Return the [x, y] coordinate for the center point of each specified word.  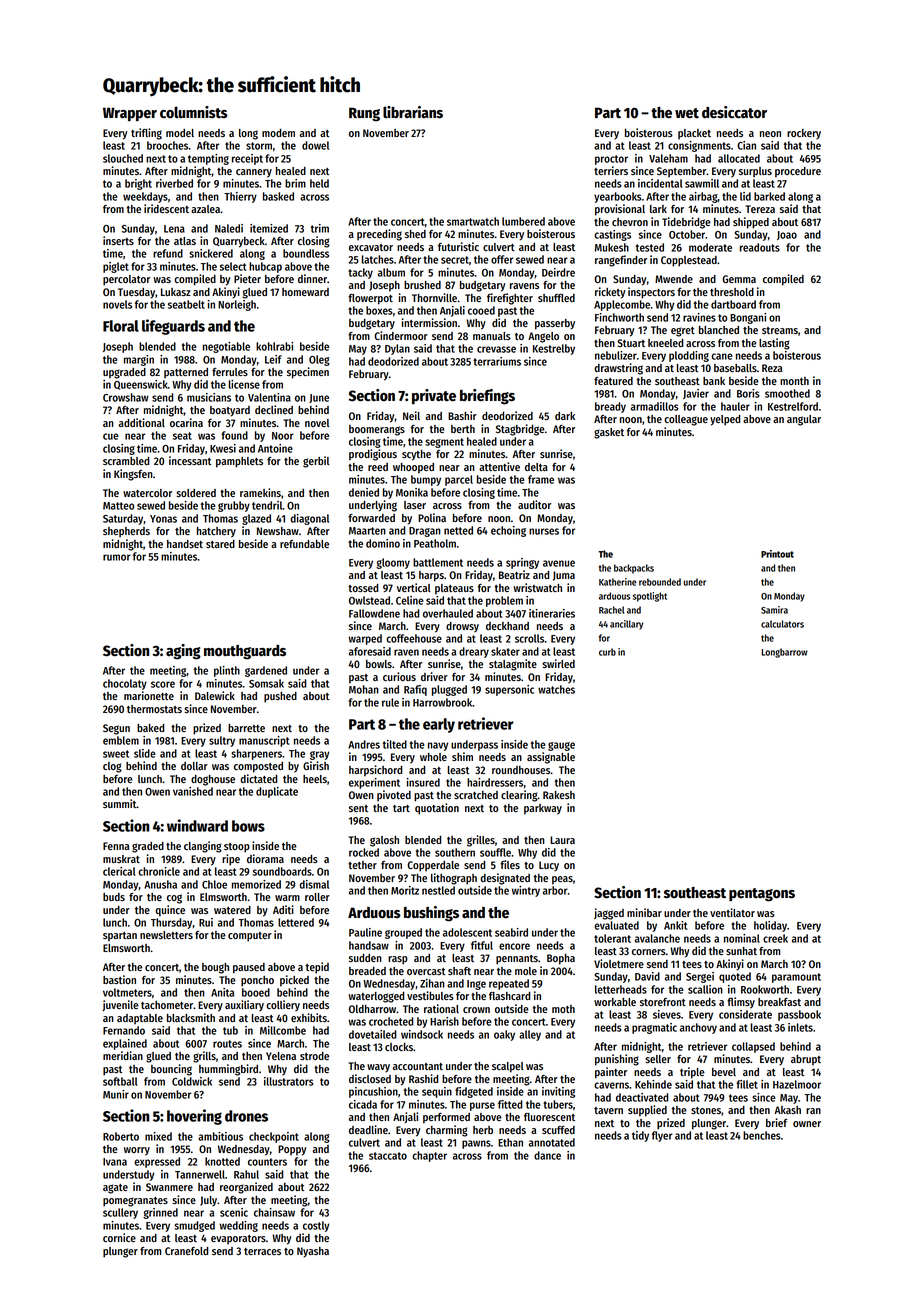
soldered [196, 493]
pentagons [762, 895]
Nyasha [313, 1252]
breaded [367, 971]
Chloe [214, 884]
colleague [686, 420]
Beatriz [514, 574]
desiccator [734, 112]
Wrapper [130, 114]
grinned [160, 1213]
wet [687, 113]
